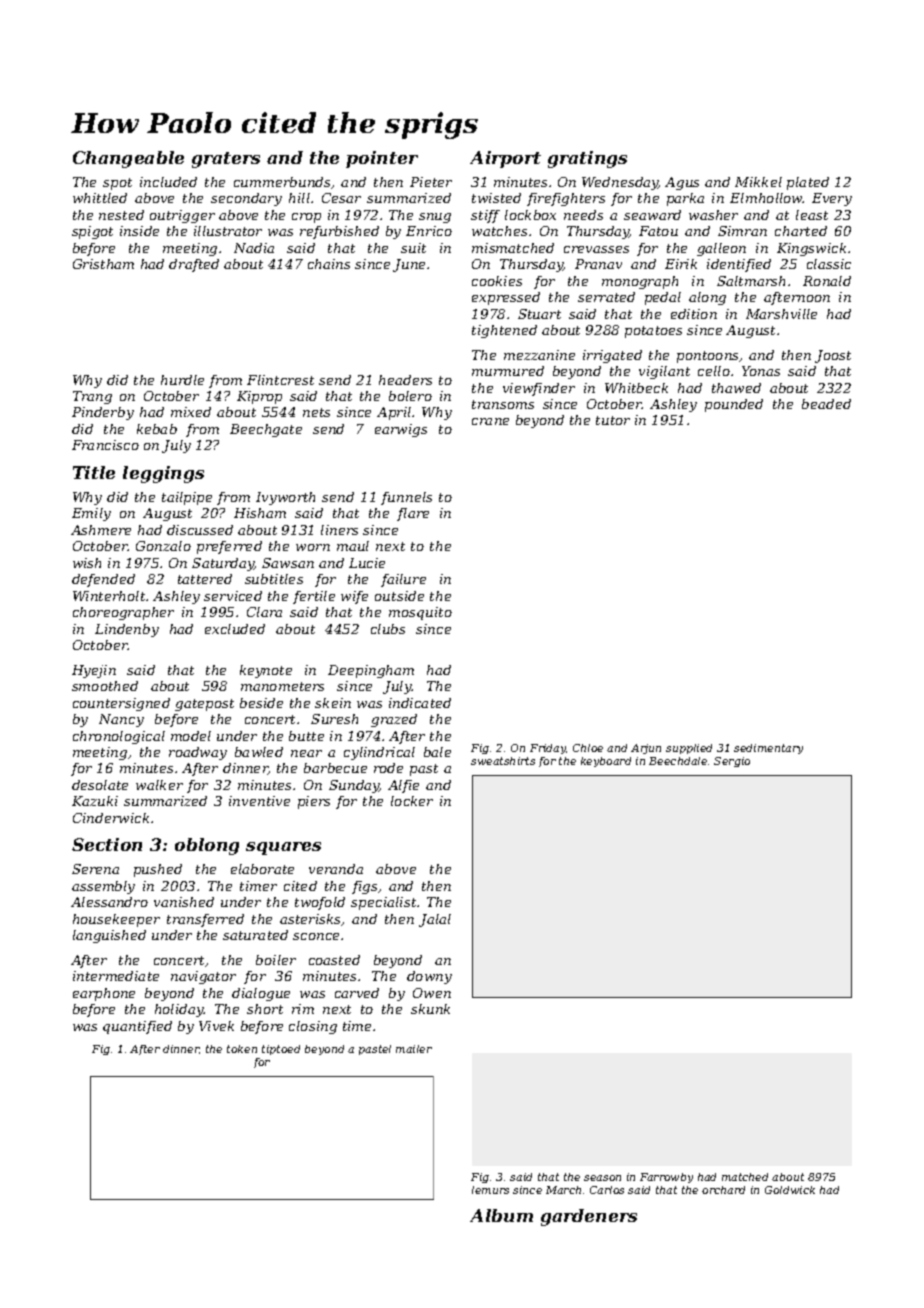  I want to click on Marshville, so click(781, 314).
